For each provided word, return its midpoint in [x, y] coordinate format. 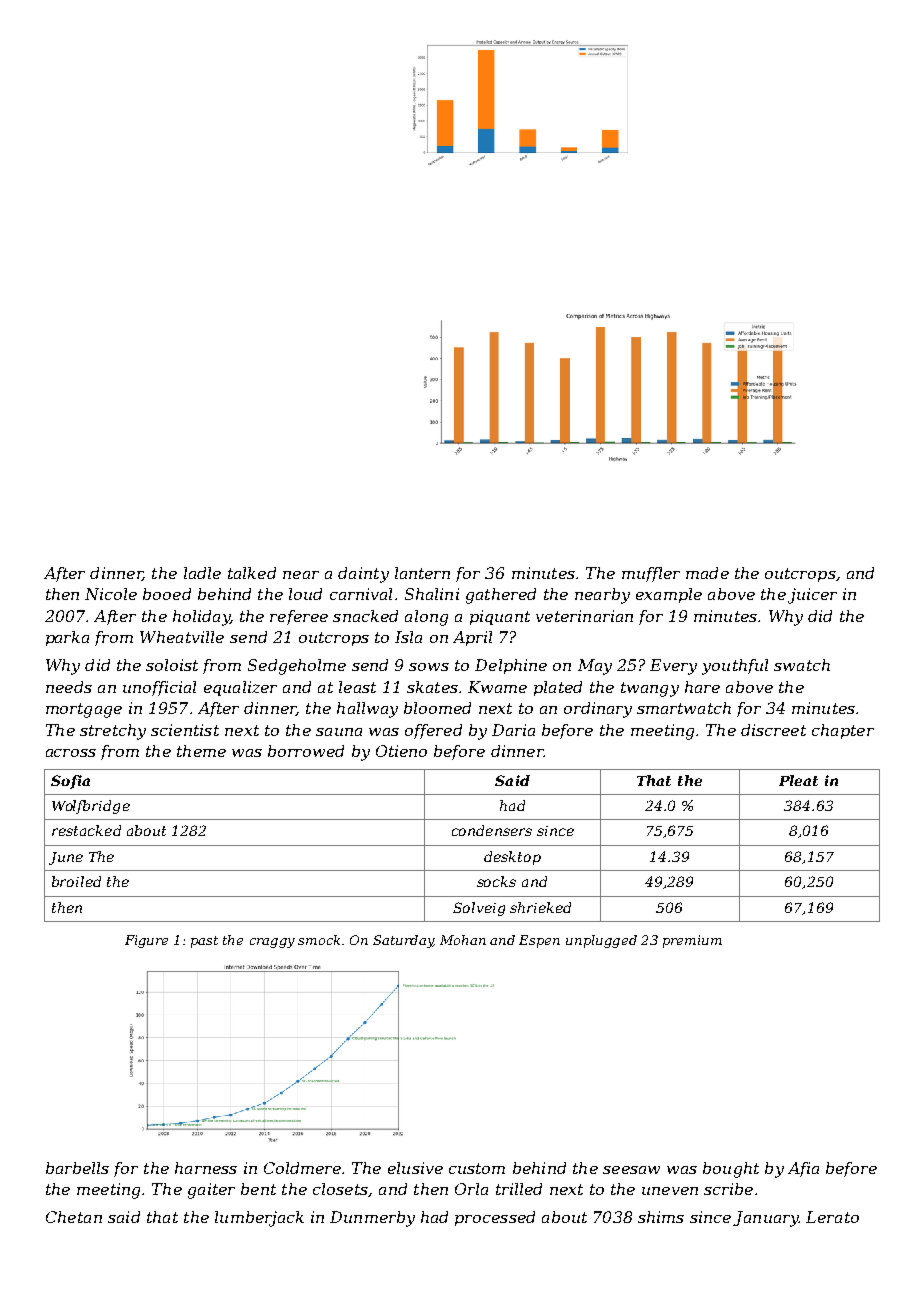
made [707, 573]
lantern [422, 573]
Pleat [798, 780]
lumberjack [259, 1219]
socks [496, 881]
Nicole [111, 594]
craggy [272, 943]
